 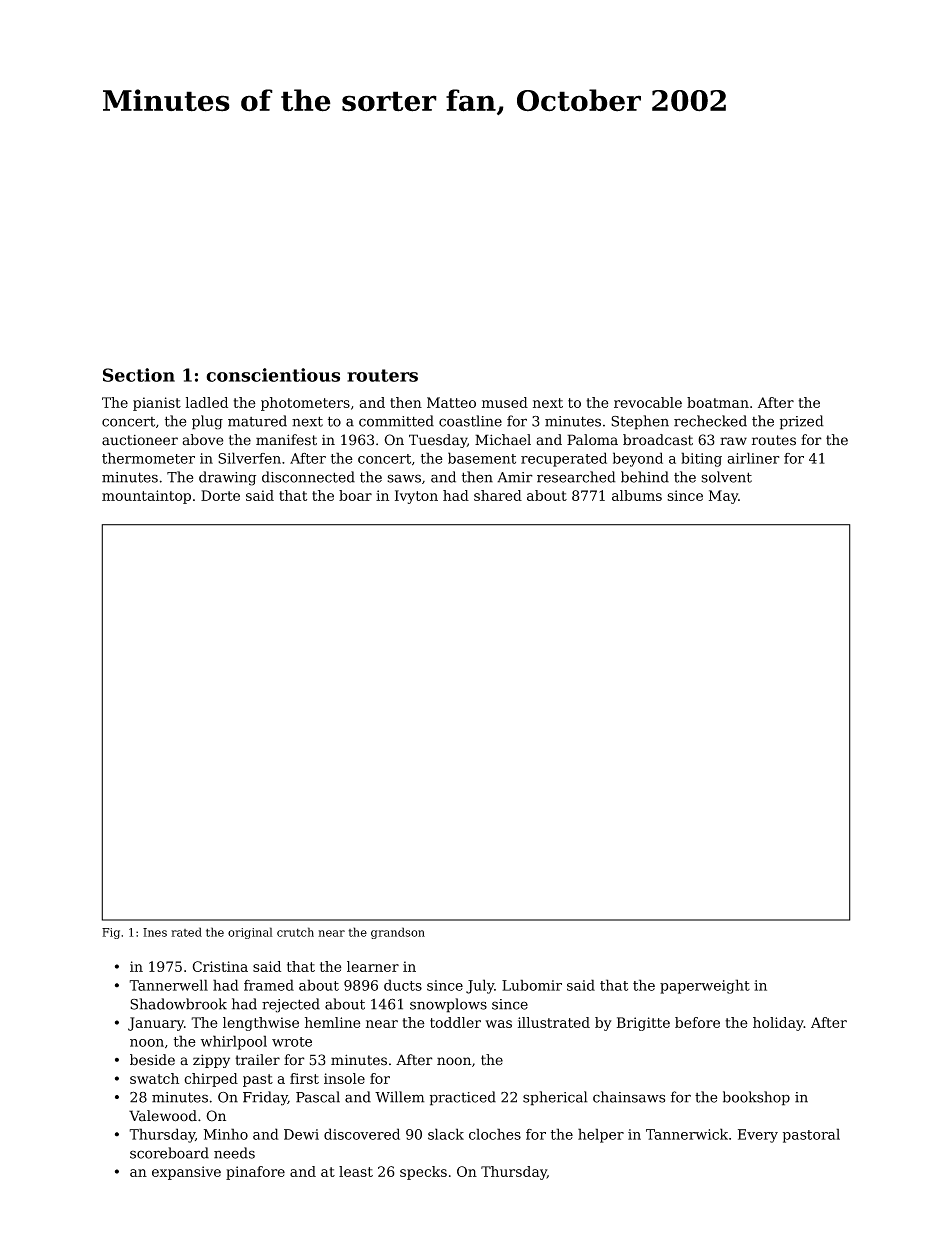 What do you see at coordinates (705, 986) in the image?
I see `paperweight` at bounding box center [705, 986].
